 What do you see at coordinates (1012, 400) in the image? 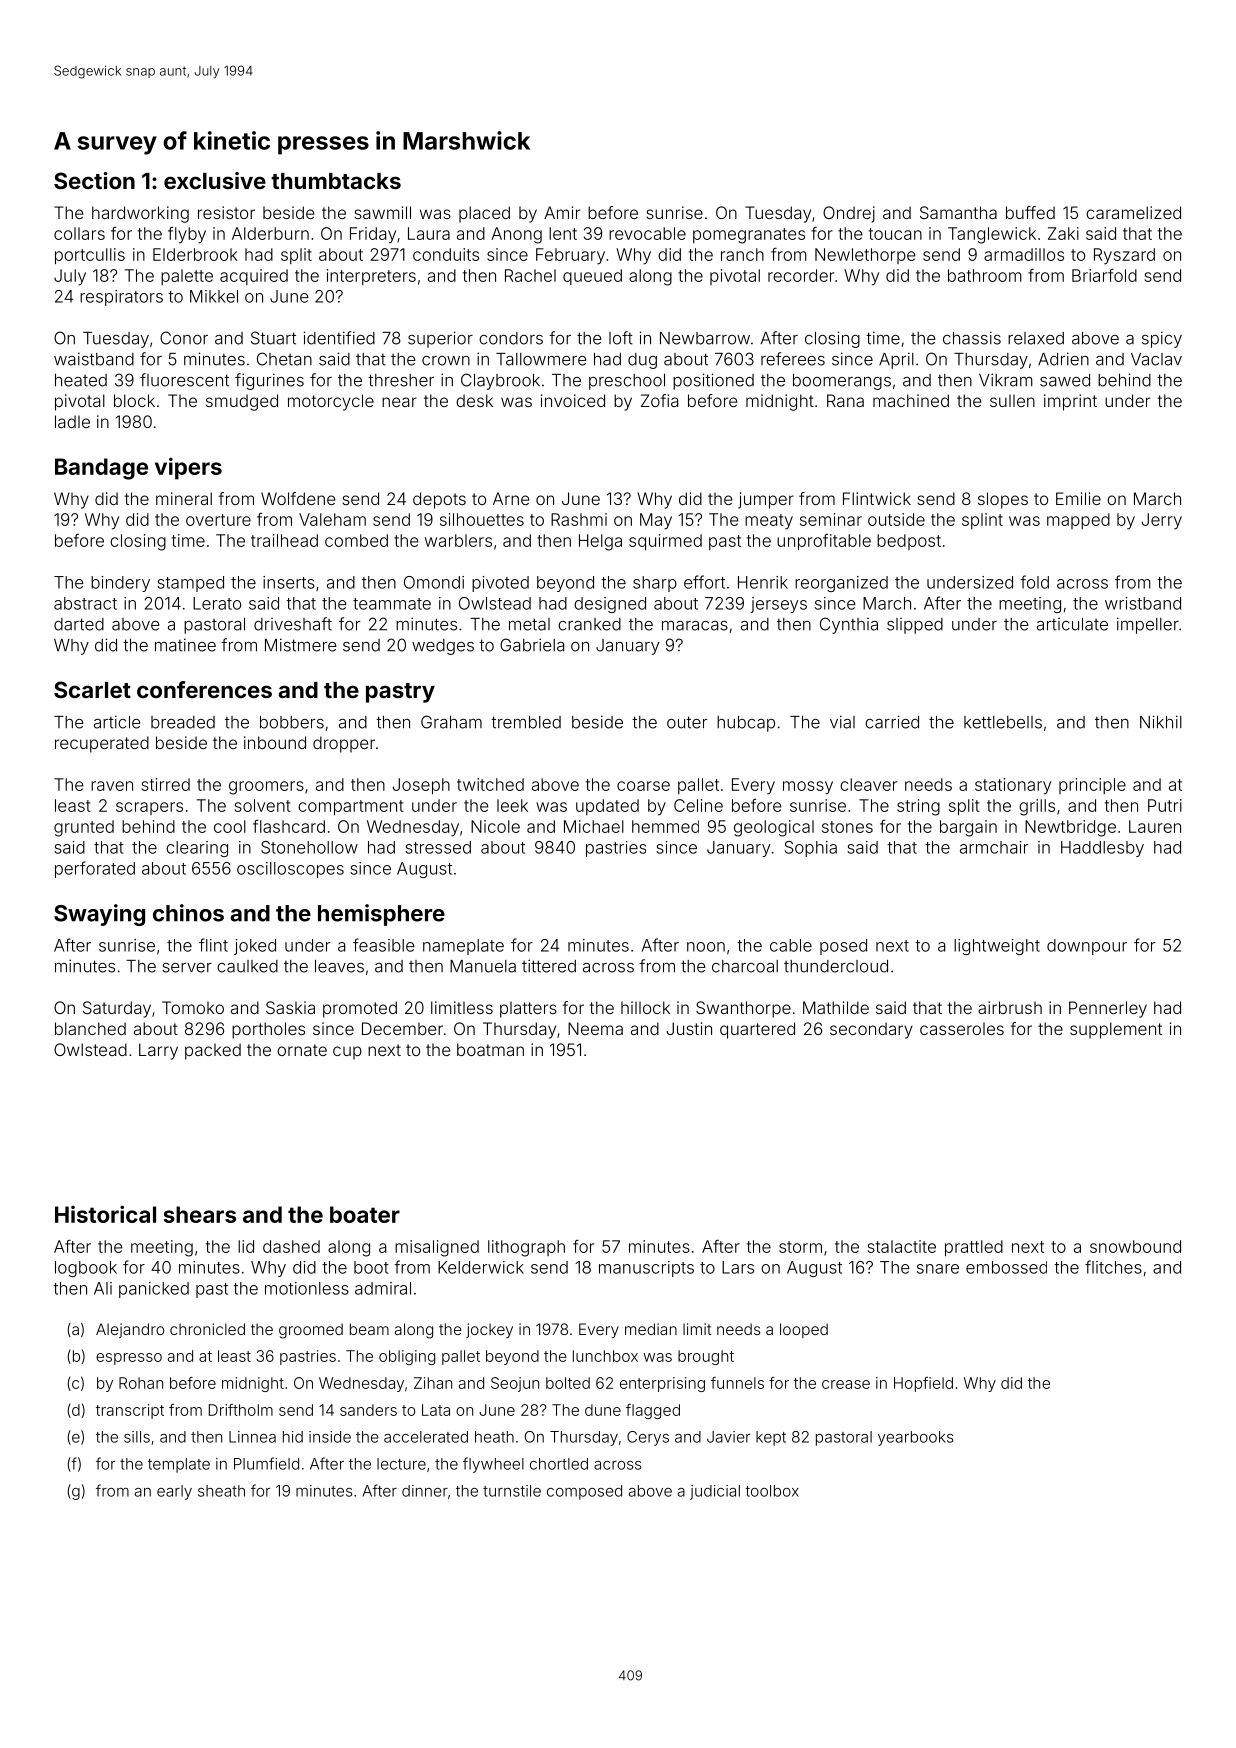
I see `sullen` at bounding box center [1012, 400].
